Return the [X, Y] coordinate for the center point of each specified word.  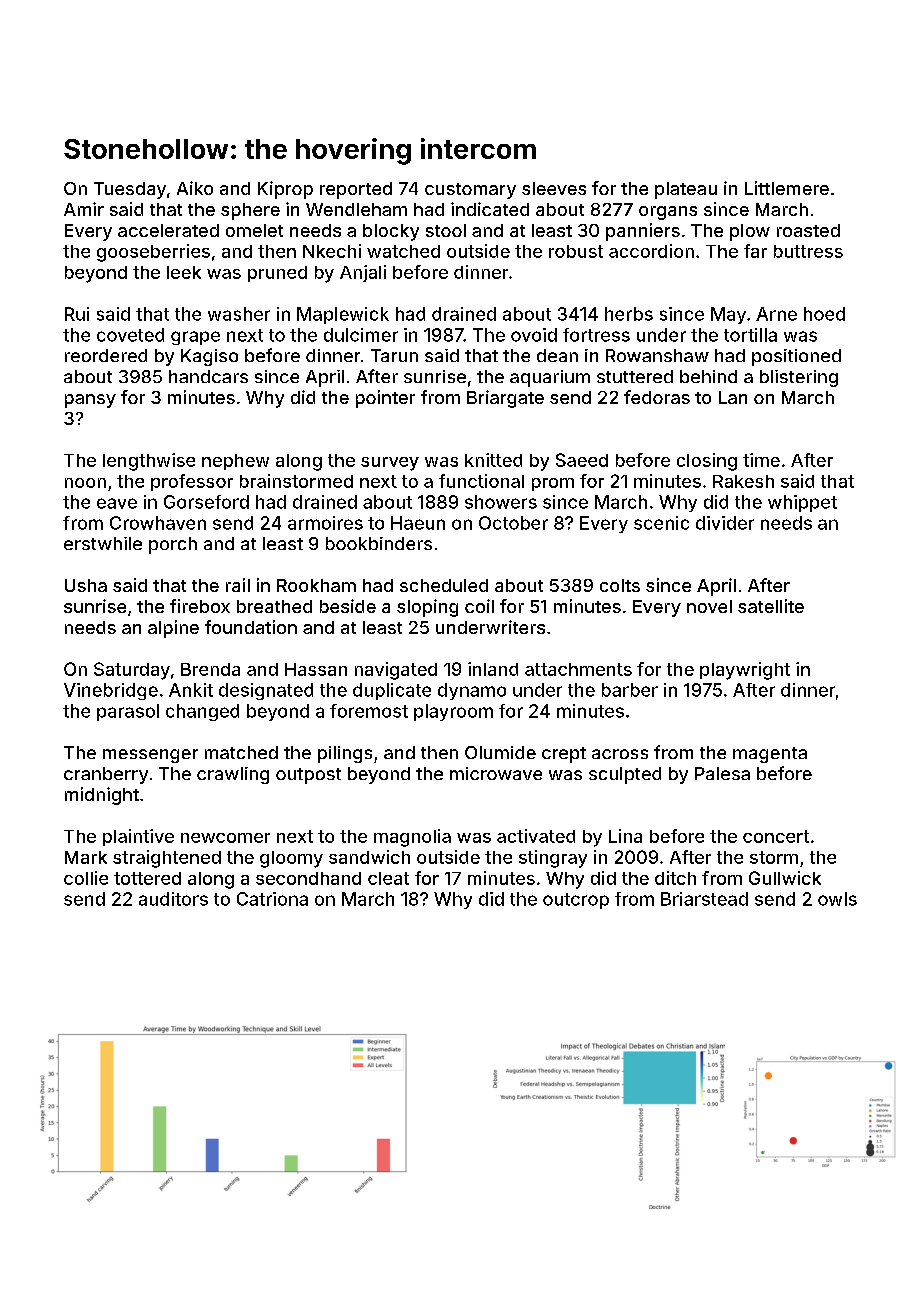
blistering [799, 378]
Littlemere [787, 188]
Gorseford [206, 502]
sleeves [554, 188]
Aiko [195, 188]
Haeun [418, 523]
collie [86, 878]
